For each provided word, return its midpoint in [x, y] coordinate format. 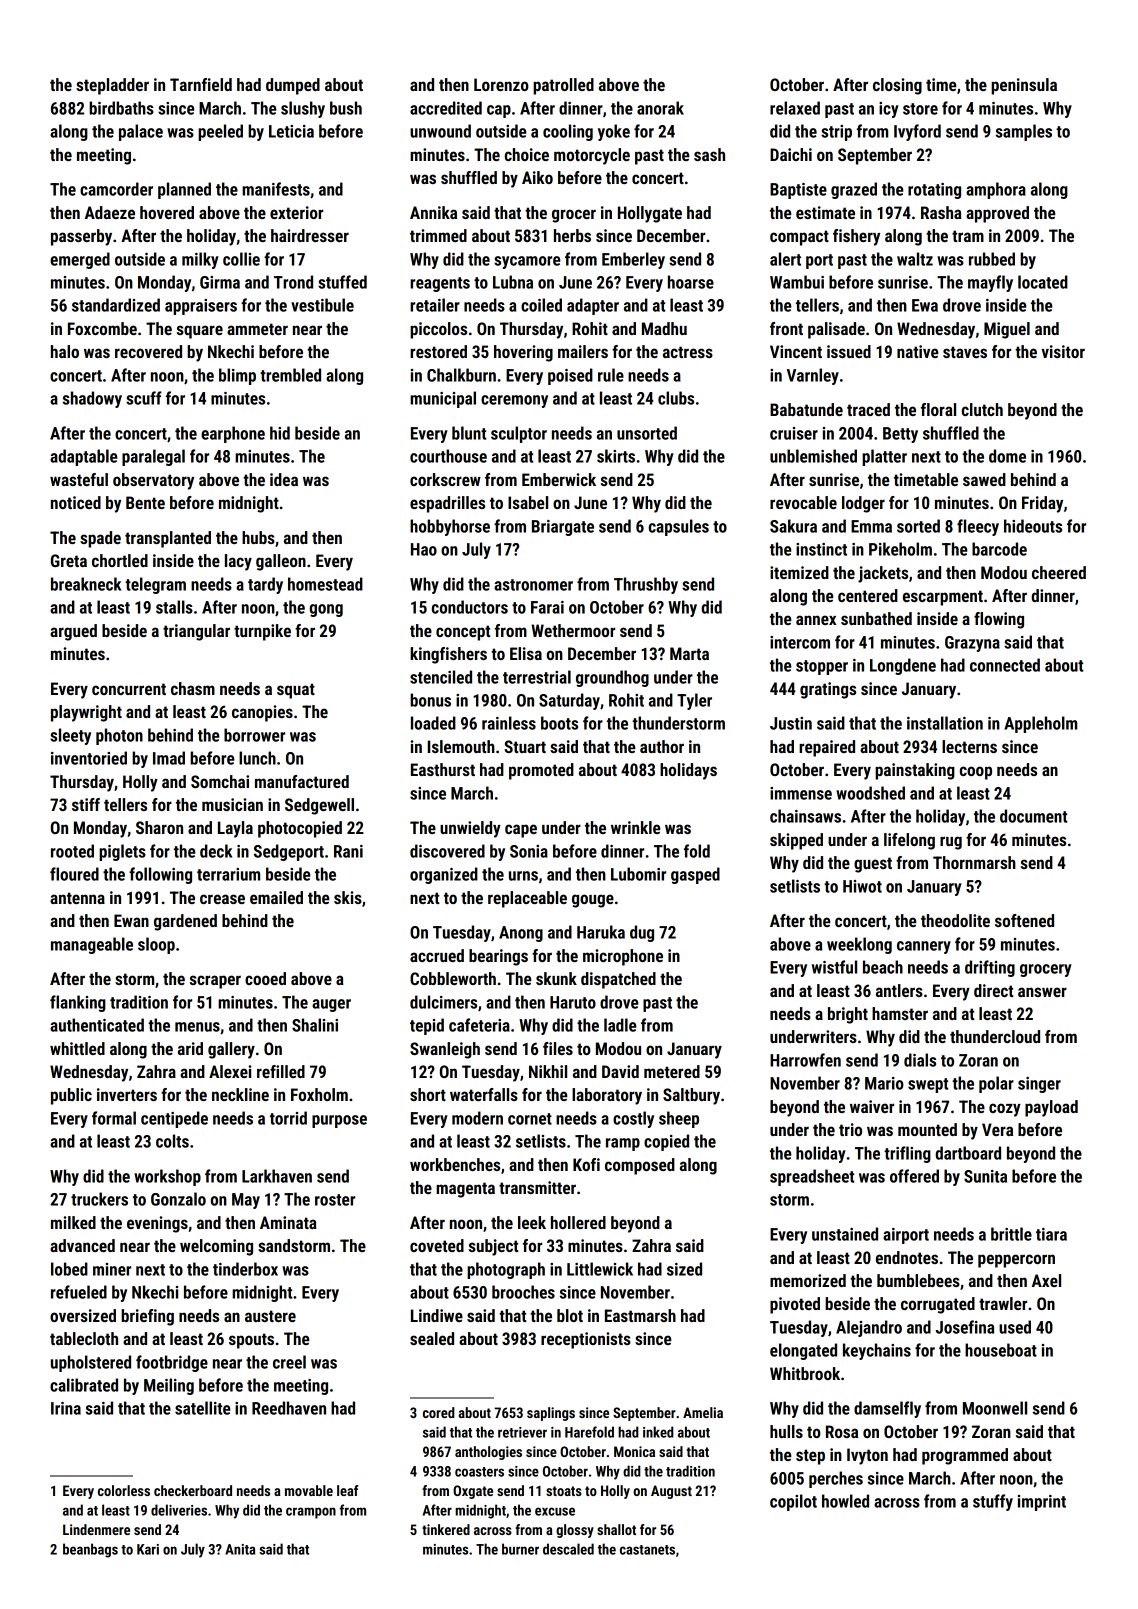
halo [65, 351]
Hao [424, 549]
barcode [999, 549]
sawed [984, 479]
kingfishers [448, 655]
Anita [240, 1549]
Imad [169, 758]
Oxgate [473, 1492]
